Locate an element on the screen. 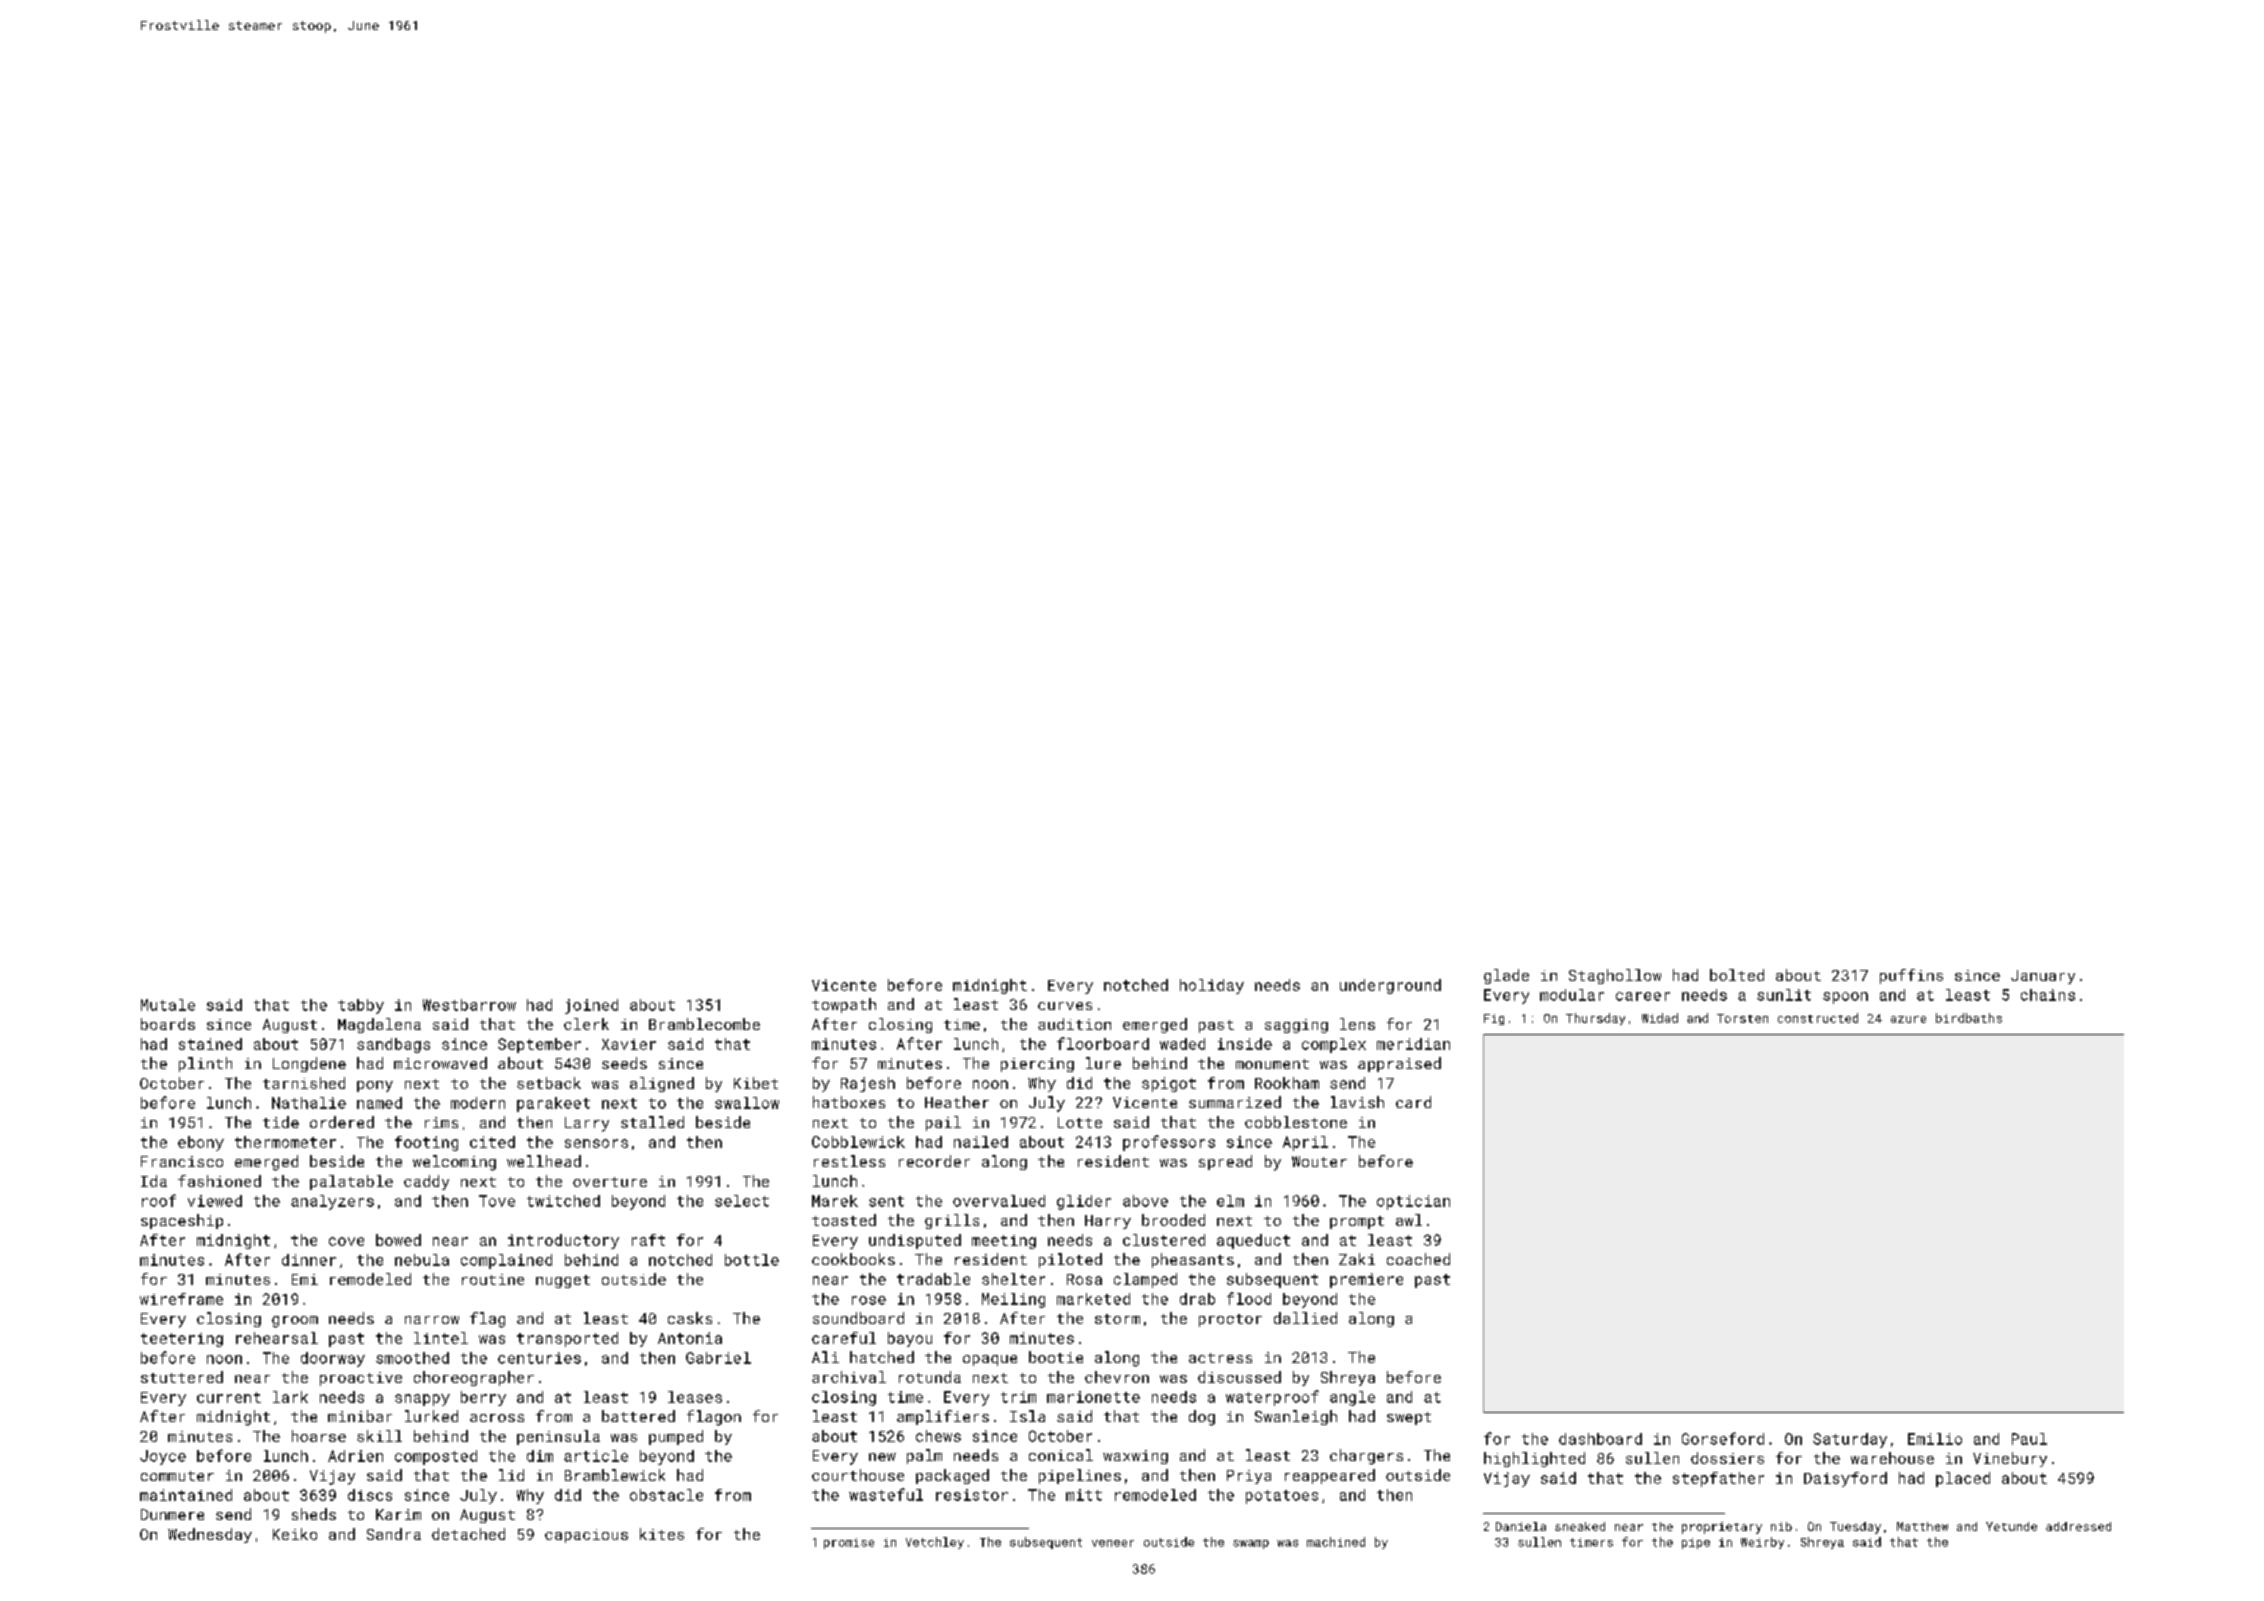 This screenshot has width=2264, height=1601. veneer is located at coordinates (1113, 1543).
